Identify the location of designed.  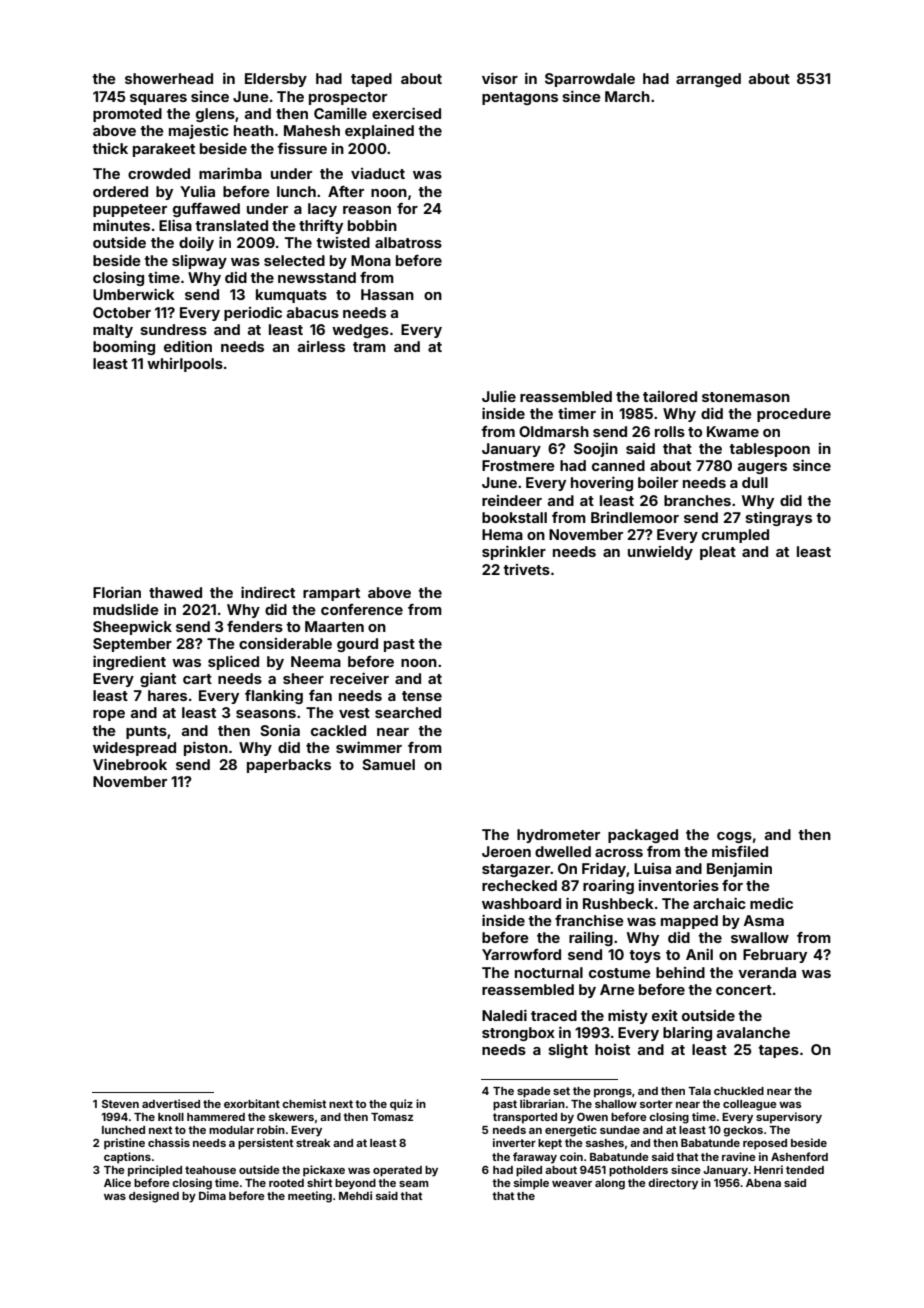
(154, 1197).
